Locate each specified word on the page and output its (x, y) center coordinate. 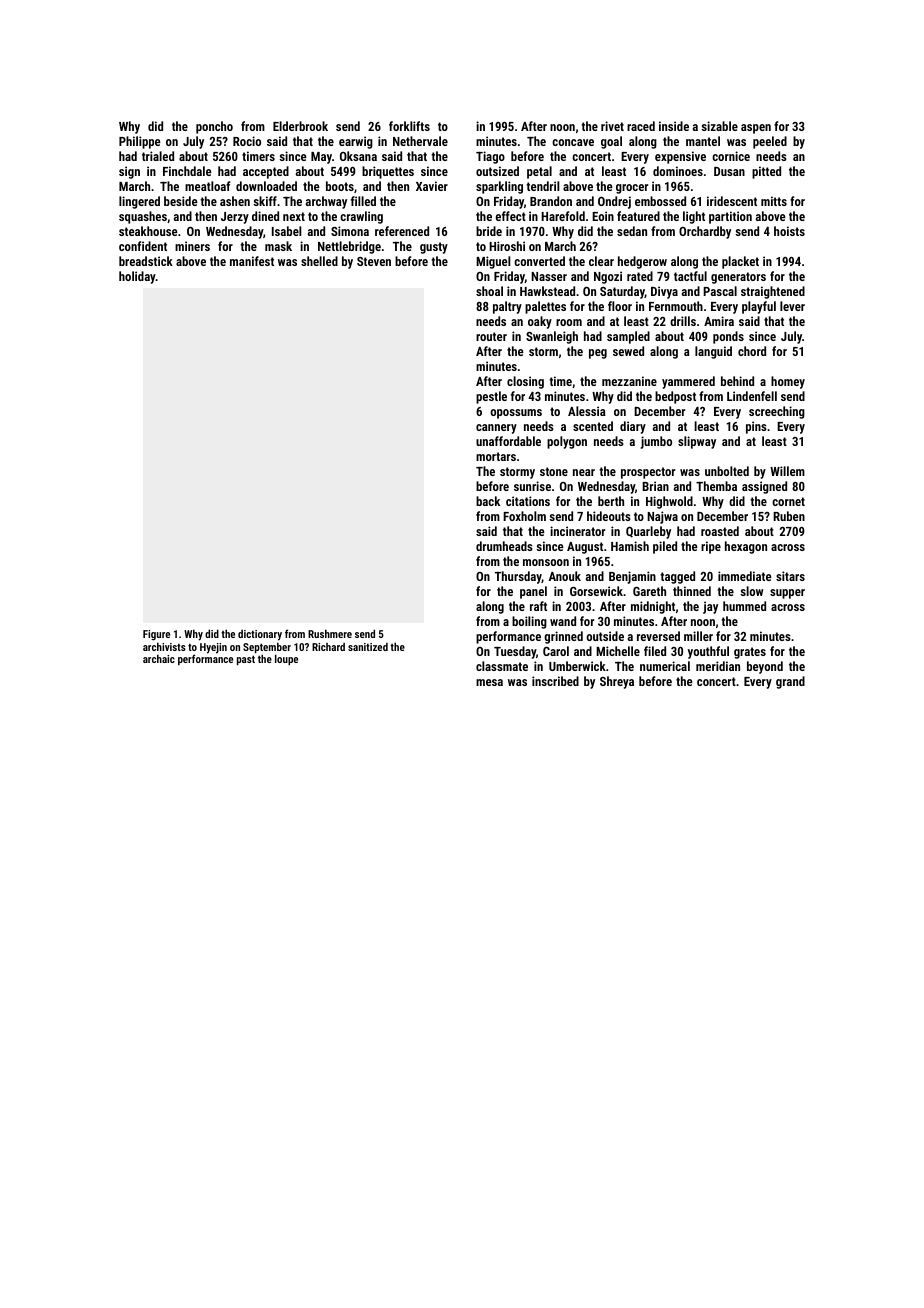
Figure (156, 635)
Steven (374, 261)
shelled (319, 261)
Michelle (618, 651)
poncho (214, 127)
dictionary (260, 635)
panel (533, 592)
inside (674, 126)
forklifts (409, 126)
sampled (628, 337)
